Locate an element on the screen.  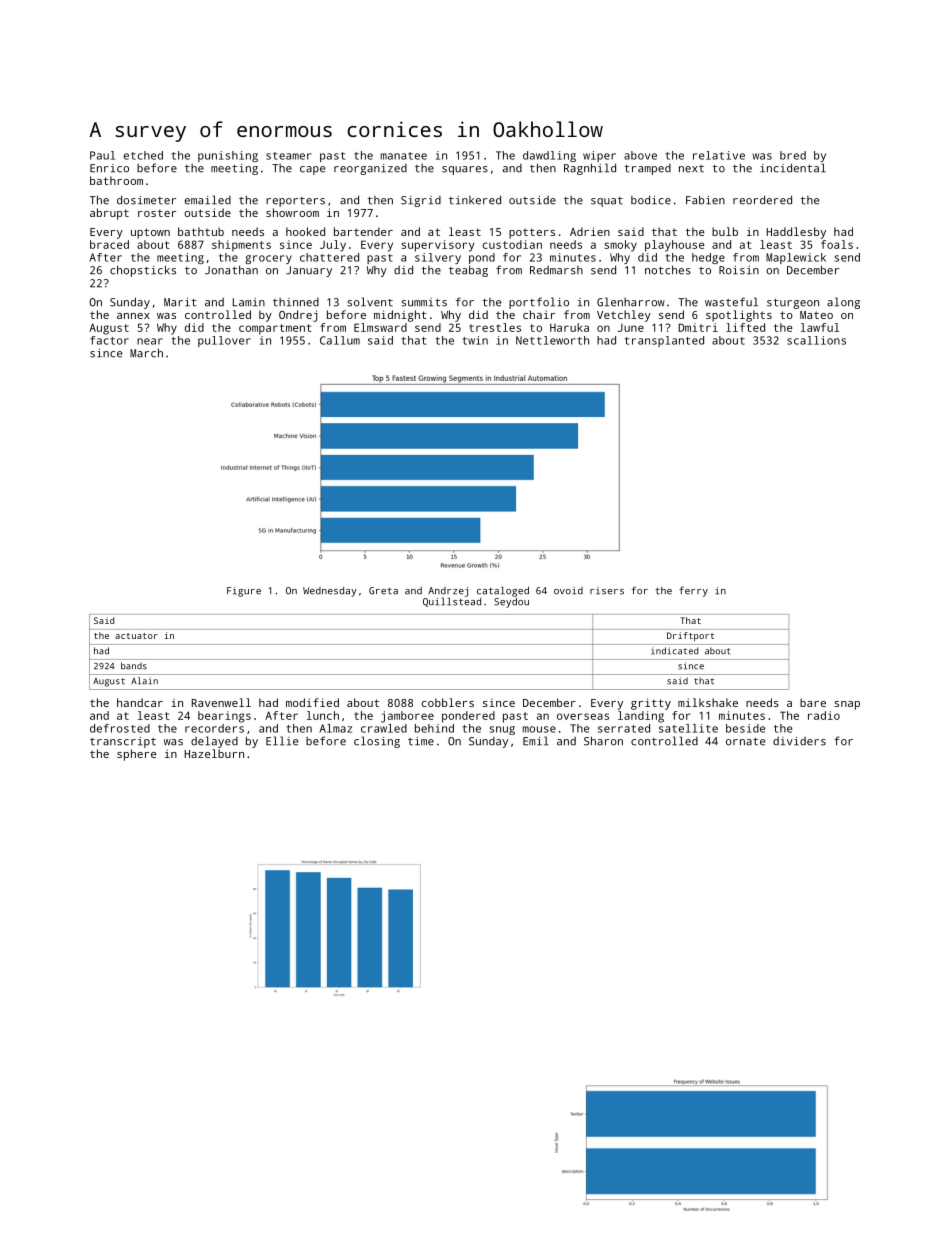
dividers is located at coordinates (799, 741).
